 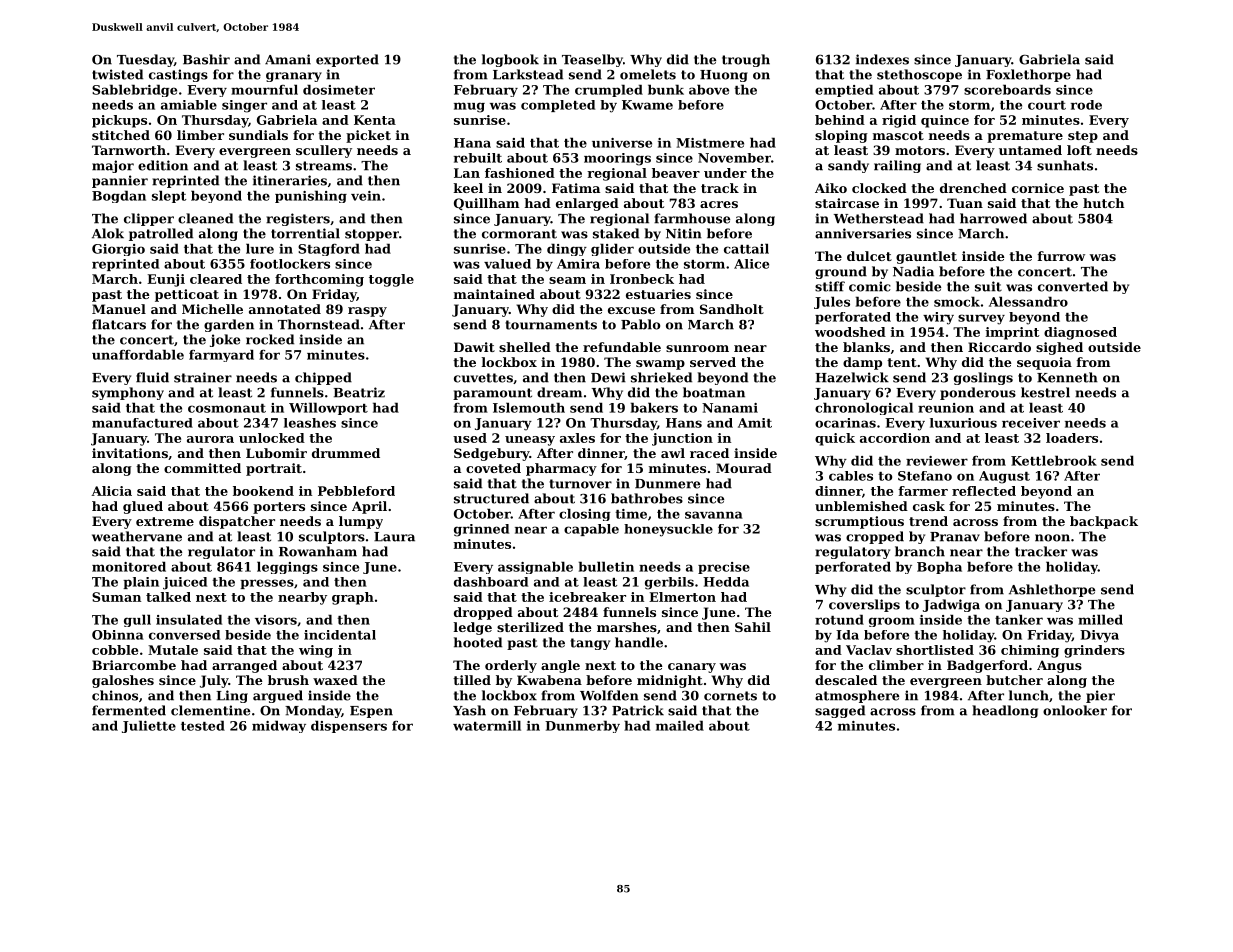 I want to click on rode, so click(x=1086, y=105).
